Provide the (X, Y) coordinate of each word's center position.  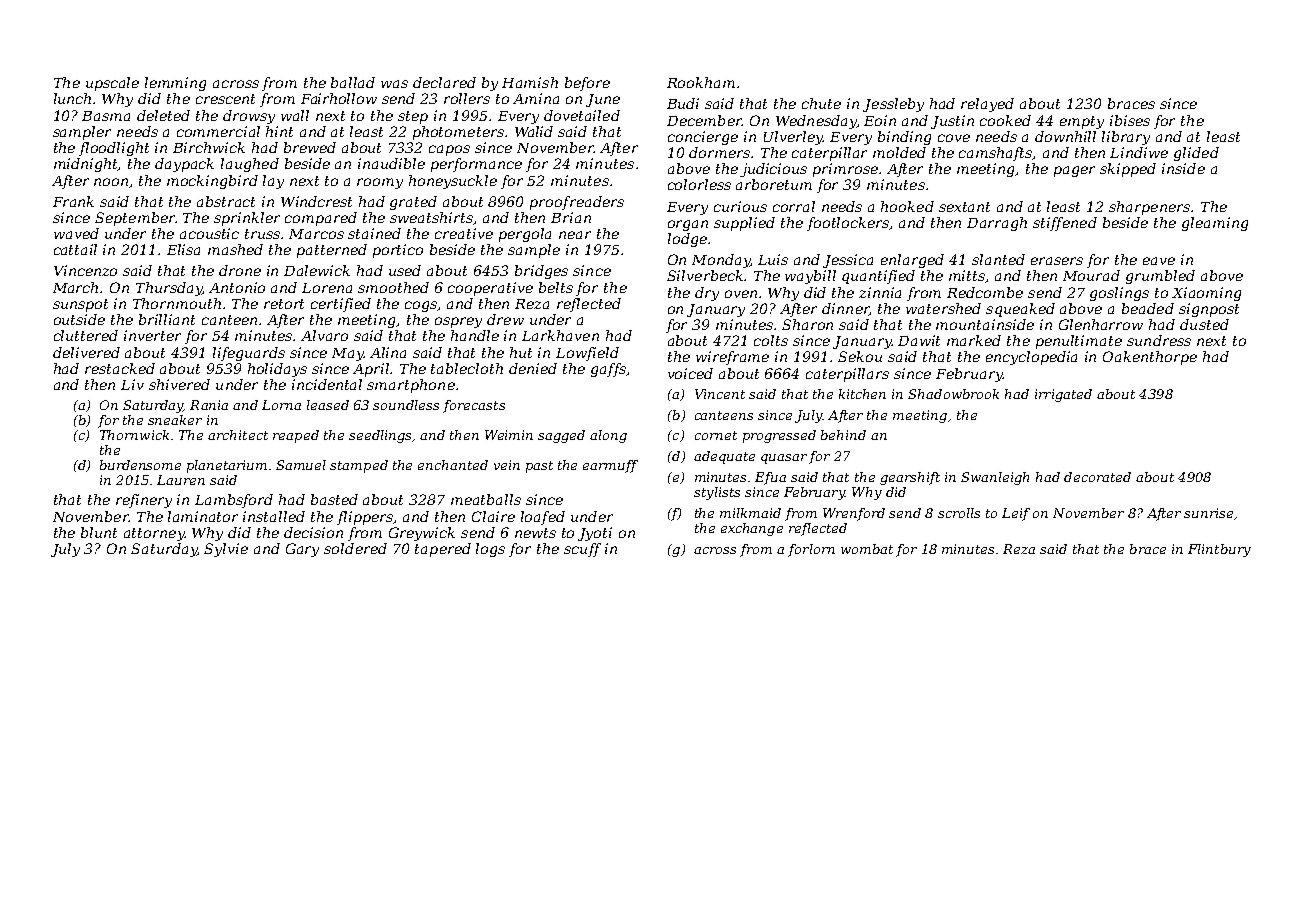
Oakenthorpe (1150, 358)
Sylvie (226, 550)
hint (279, 131)
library (1126, 138)
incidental (327, 384)
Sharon (807, 324)
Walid (534, 131)
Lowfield (587, 354)
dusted (1204, 324)
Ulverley (793, 138)
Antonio (237, 287)
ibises (1130, 120)
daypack (184, 165)
